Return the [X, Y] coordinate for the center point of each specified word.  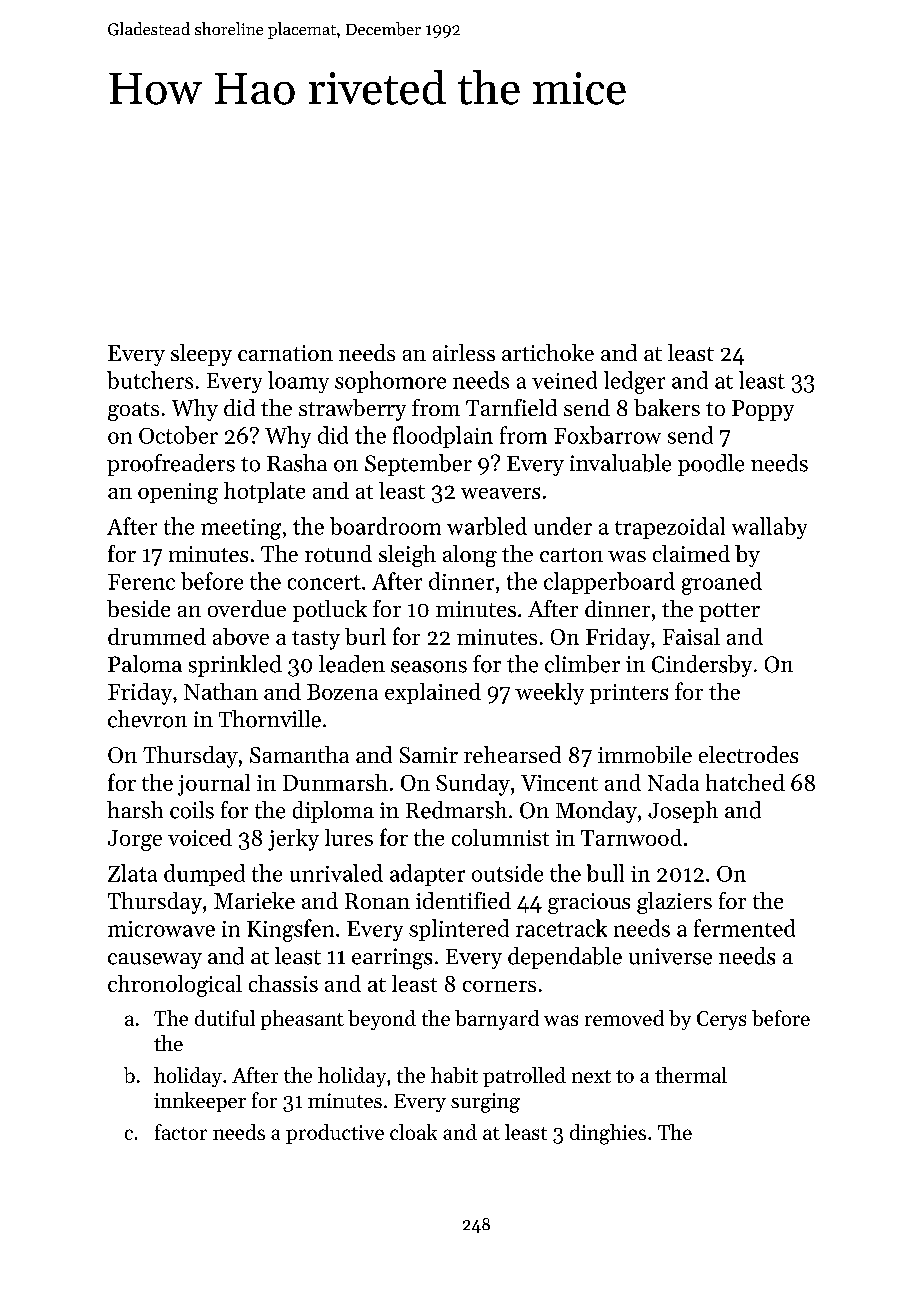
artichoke [548, 352]
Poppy [763, 410]
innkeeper [200, 1102]
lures [349, 837]
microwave [161, 929]
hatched [745, 782]
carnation [285, 353]
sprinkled [235, 666]
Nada [673, 782]
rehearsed [512, 754]
